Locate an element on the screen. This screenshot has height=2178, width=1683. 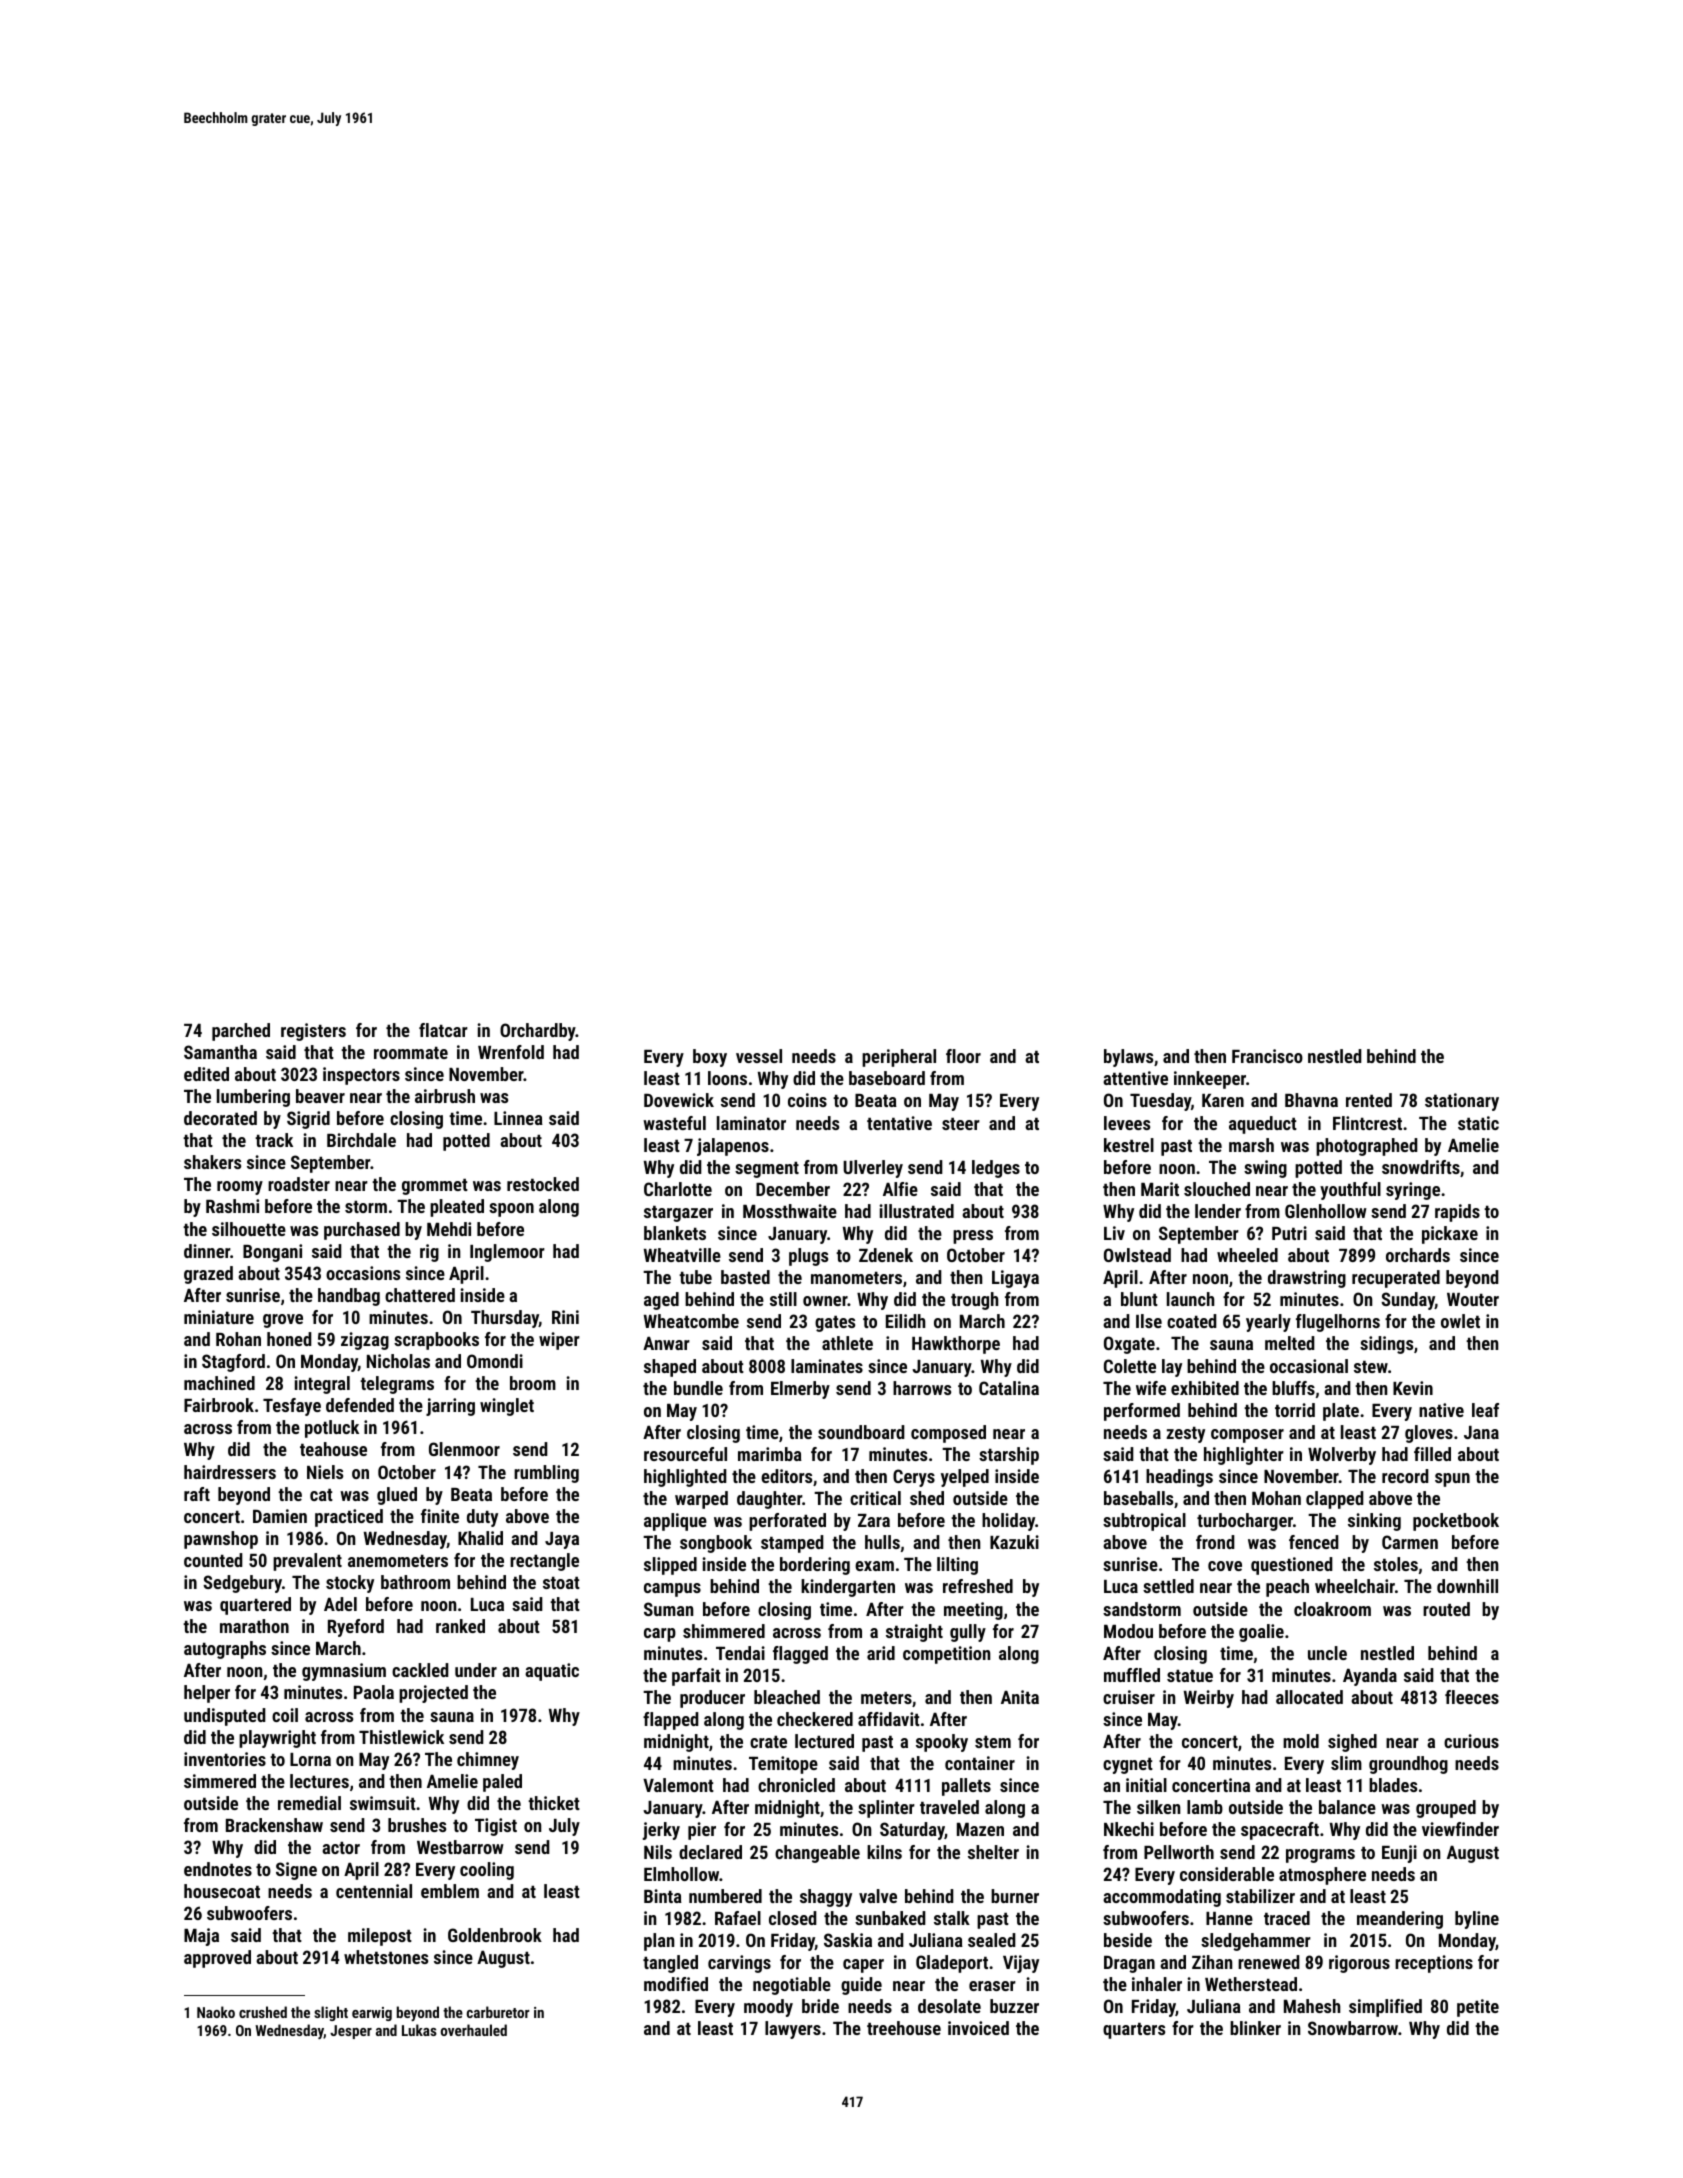
allocated is located at coordinates (1309, 1697).
